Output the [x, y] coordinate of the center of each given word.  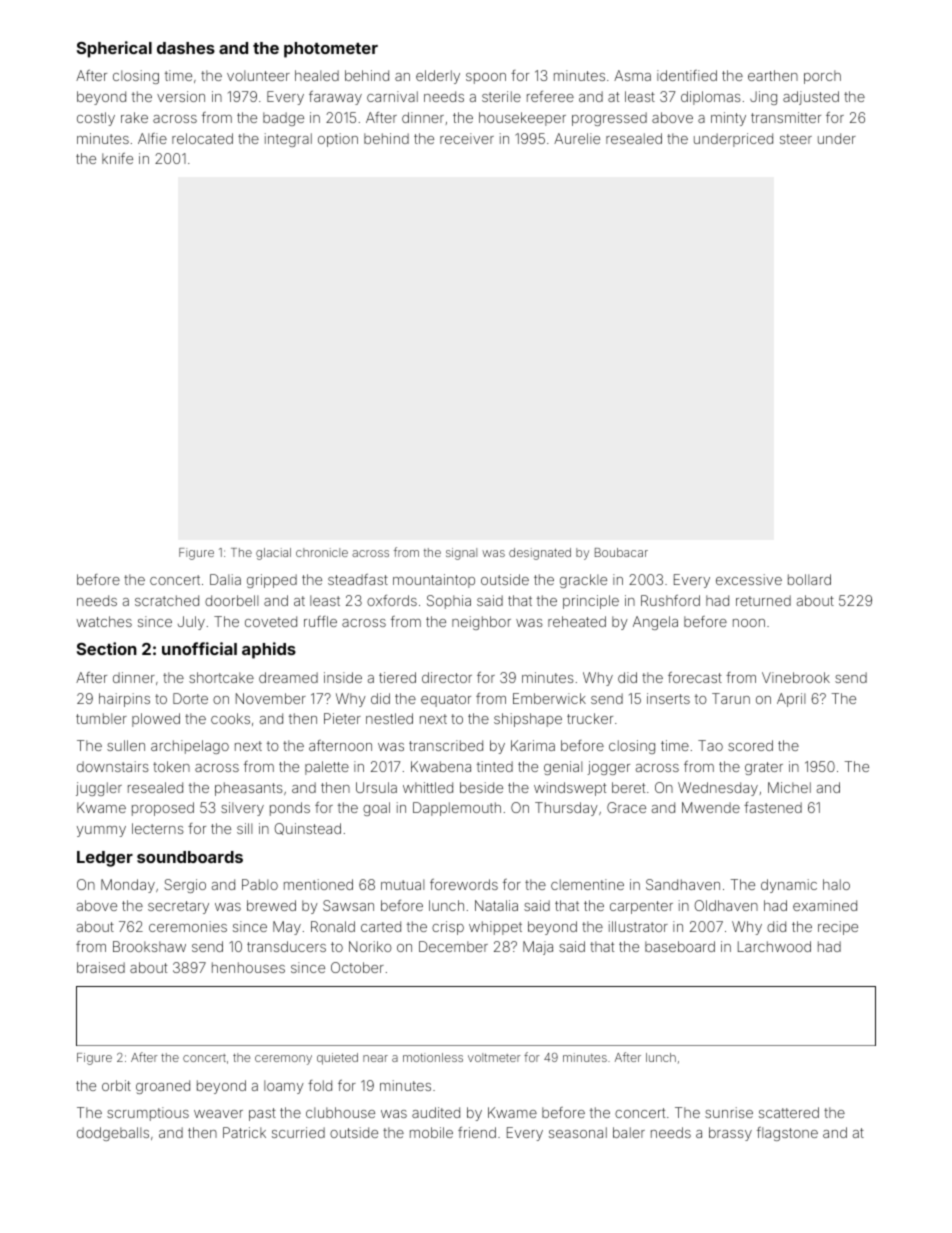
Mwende [711, 807]
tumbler [101, 718]
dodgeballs [113, 1134]
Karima [533, 745]
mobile [431, 1132]
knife [117, 158]
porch [822, 77]
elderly [438, 77]
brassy [730, 1134]
